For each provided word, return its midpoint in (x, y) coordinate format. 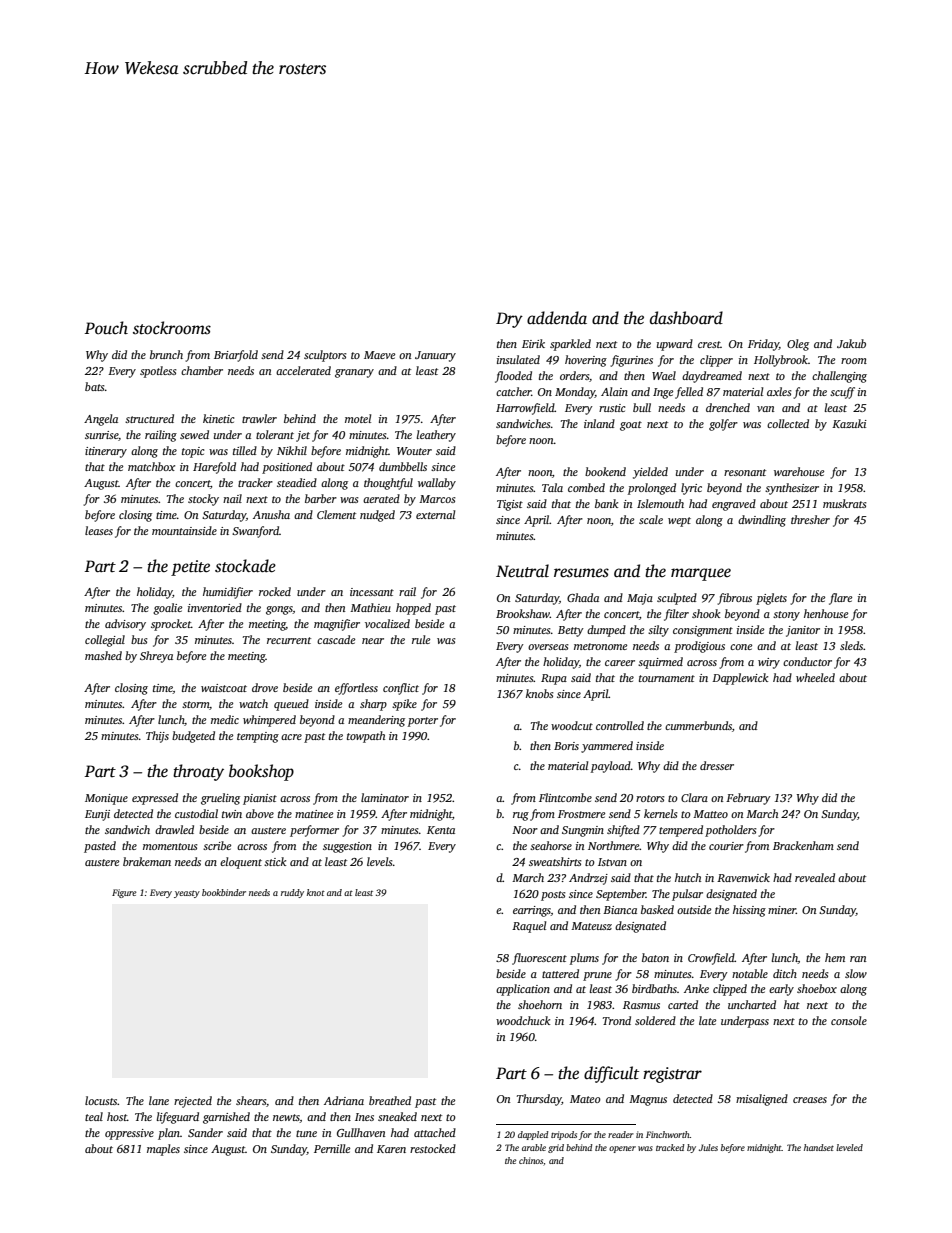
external (435, 514)
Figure (124, 893)
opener (622, 1149)
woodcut (572, 725)
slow (856, 973)
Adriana (344, 1100)
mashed (103, 655)
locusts (101, 1100)
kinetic (218, 418)
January (435, 356)
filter (676, 615)
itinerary (106, 452)
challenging (839, 377)
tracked (670, 1147)
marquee (701, 574)
